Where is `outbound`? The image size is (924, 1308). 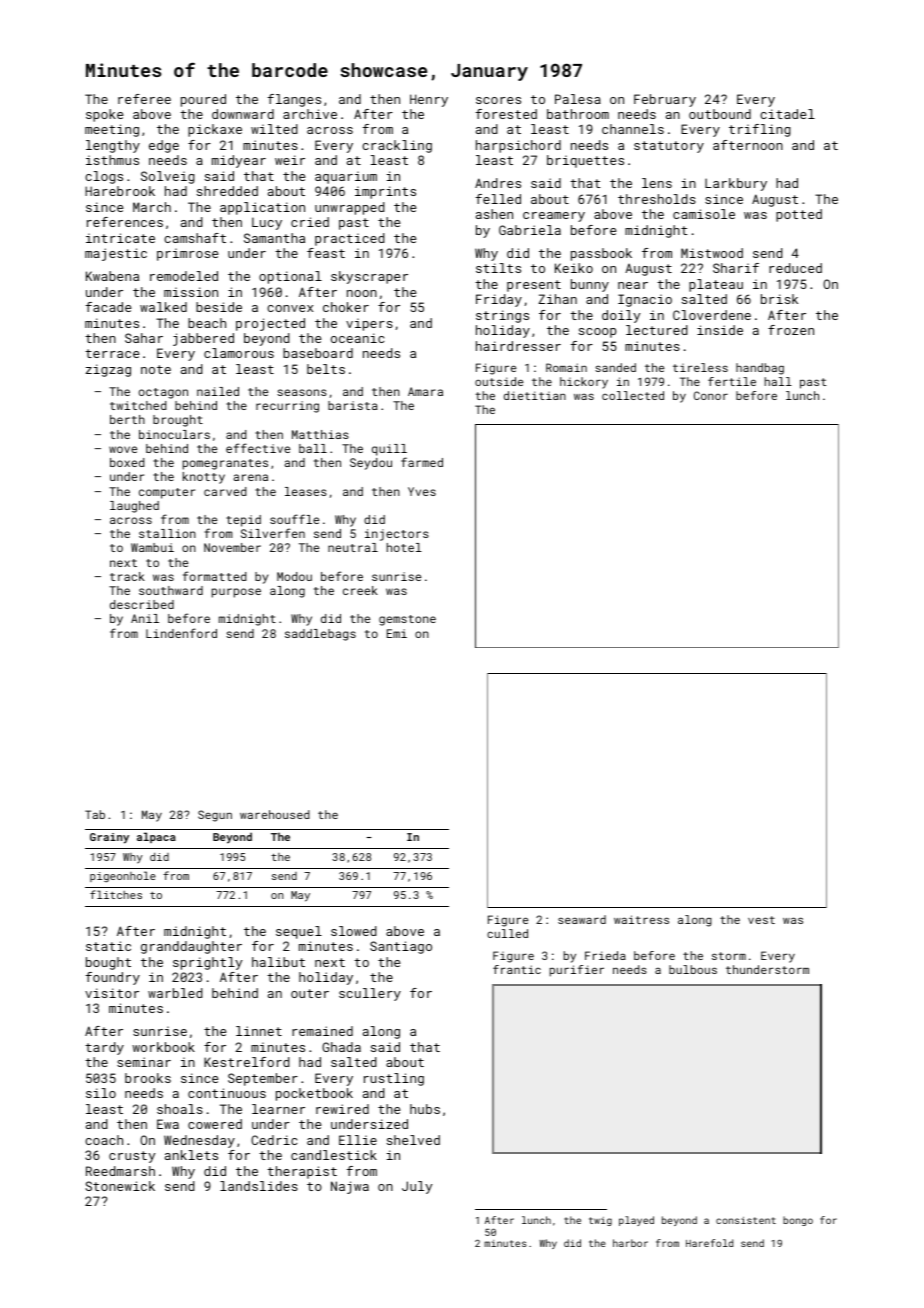
outbound is located at coordinates (720, 114).
